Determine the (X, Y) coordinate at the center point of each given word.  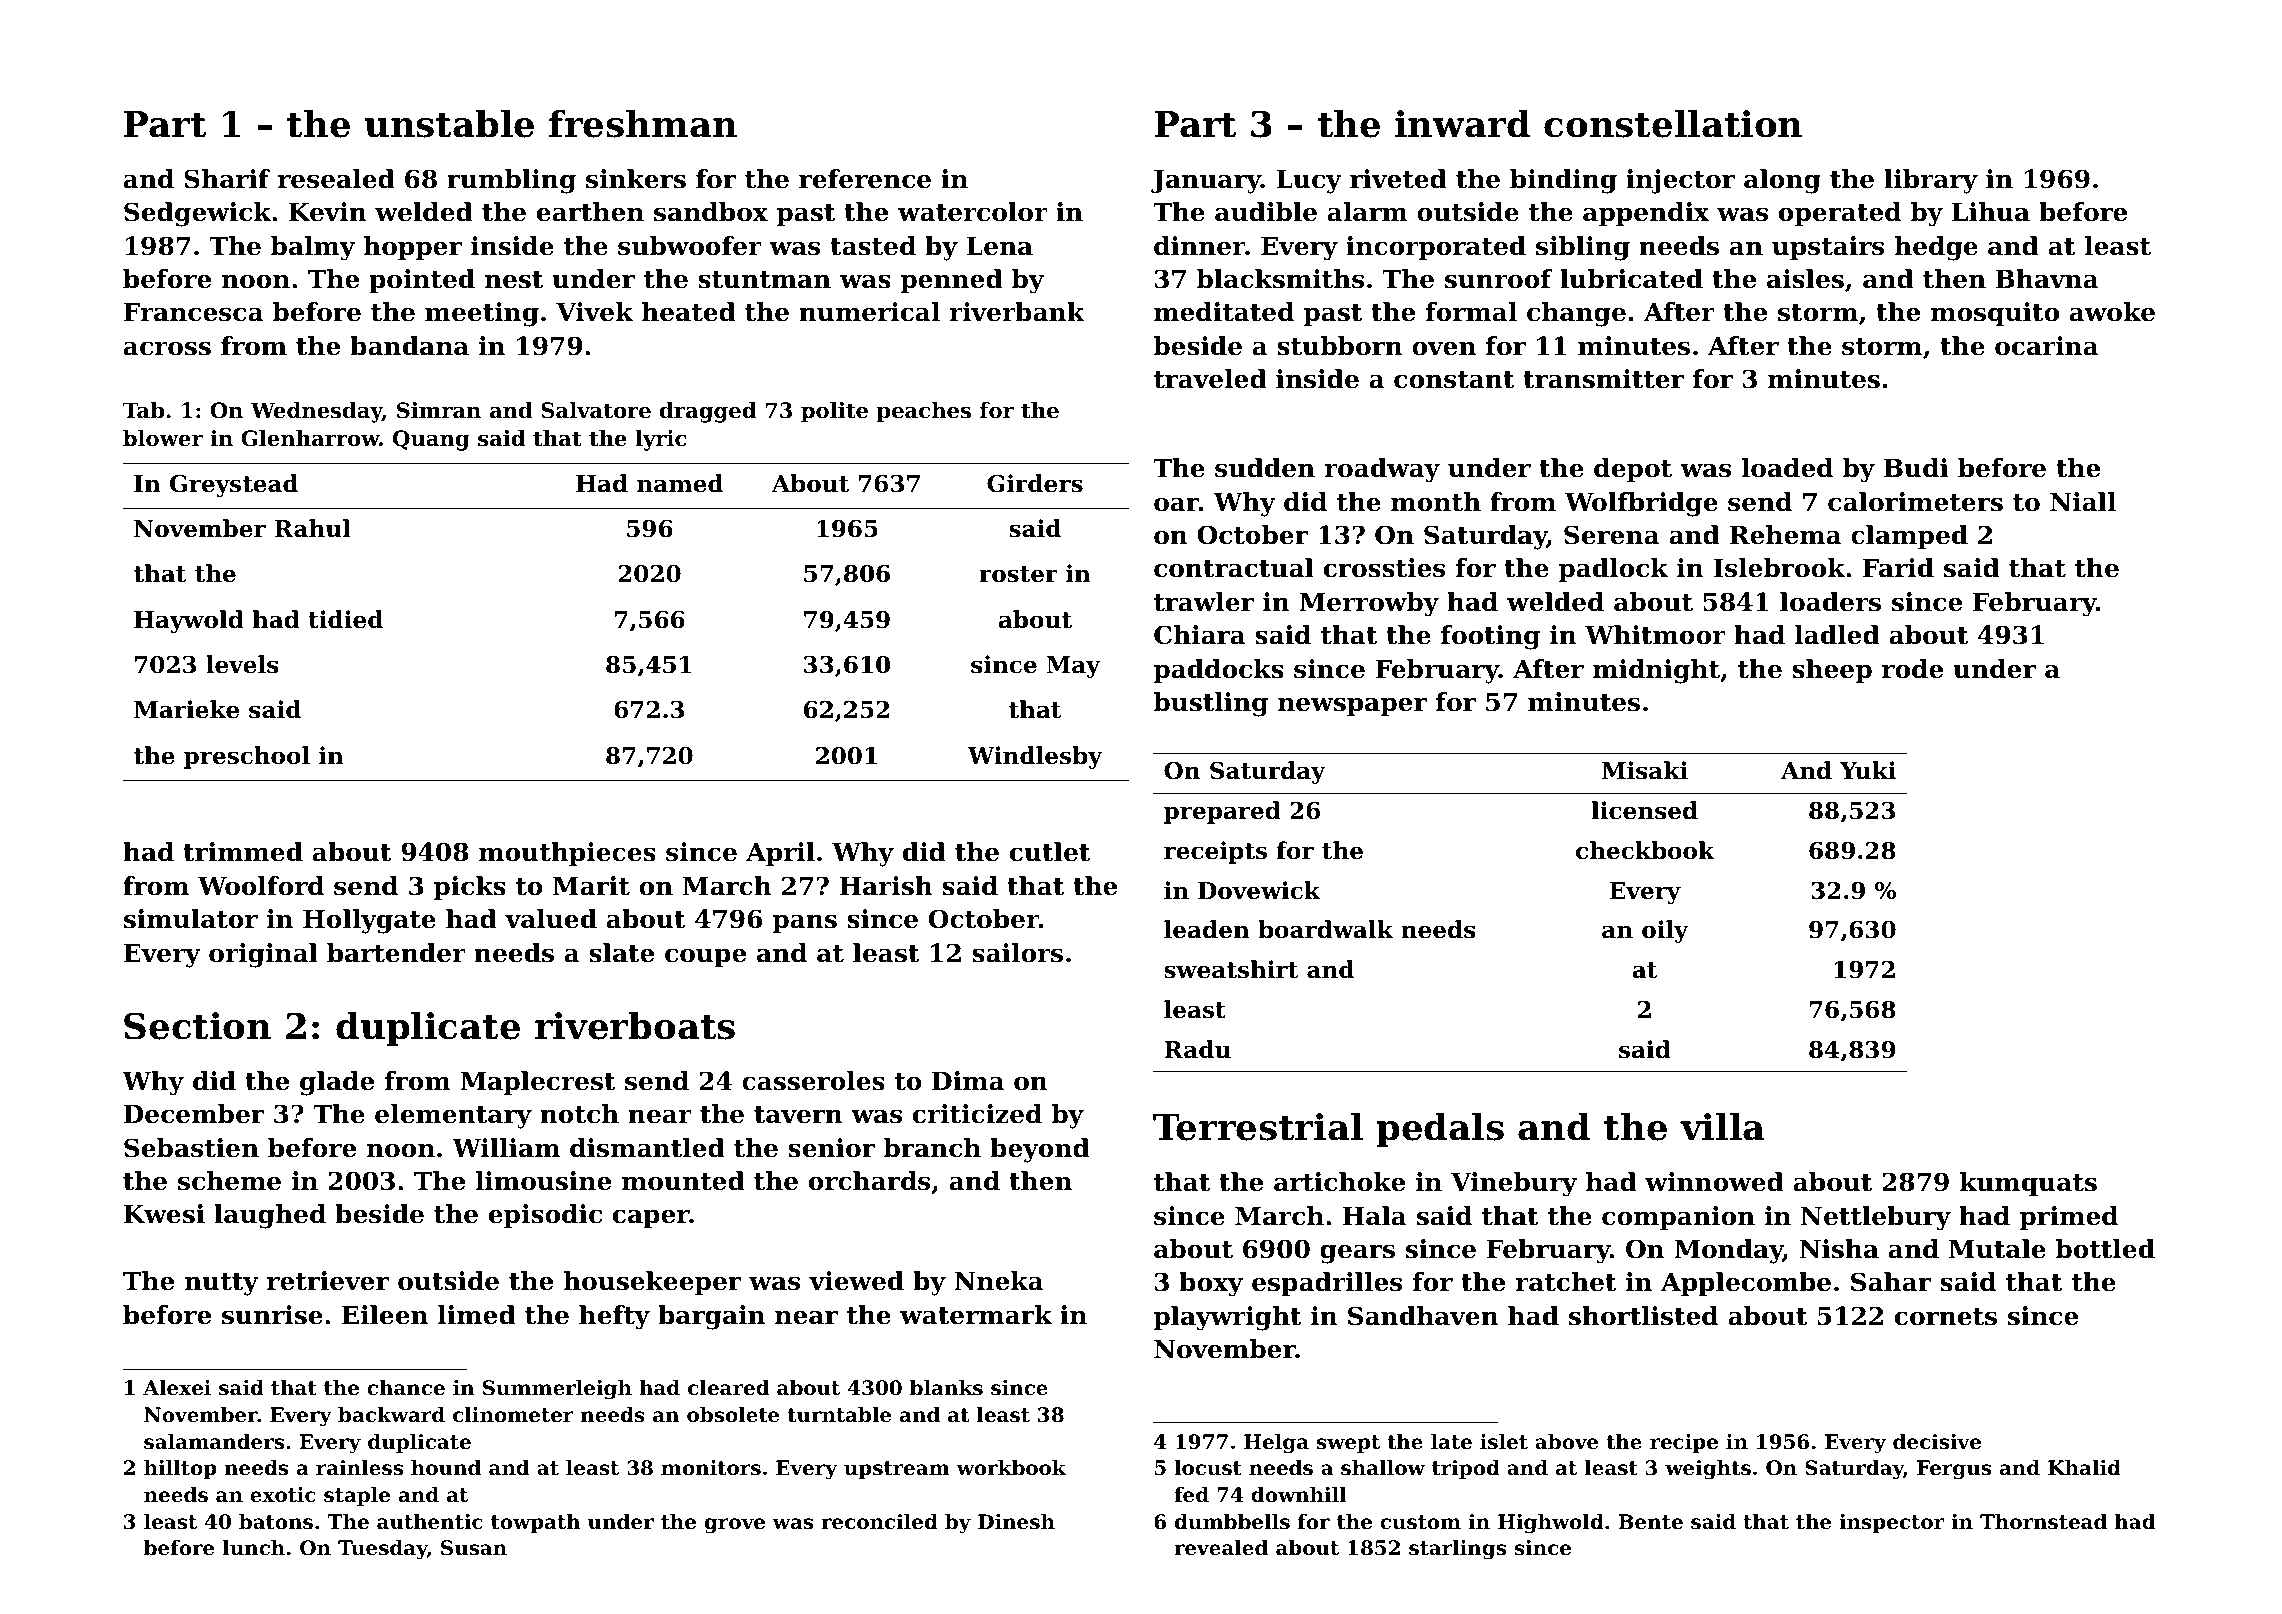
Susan (474, 1548)
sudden (1265, 468)
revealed (1221, 1548)
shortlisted (1643, 1316)
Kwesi (164, 1214)
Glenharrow (310, 438)
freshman (643, 124)
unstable (449, 124)
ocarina (2047, 346)
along (1782, 181)
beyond (1040, 1150)
